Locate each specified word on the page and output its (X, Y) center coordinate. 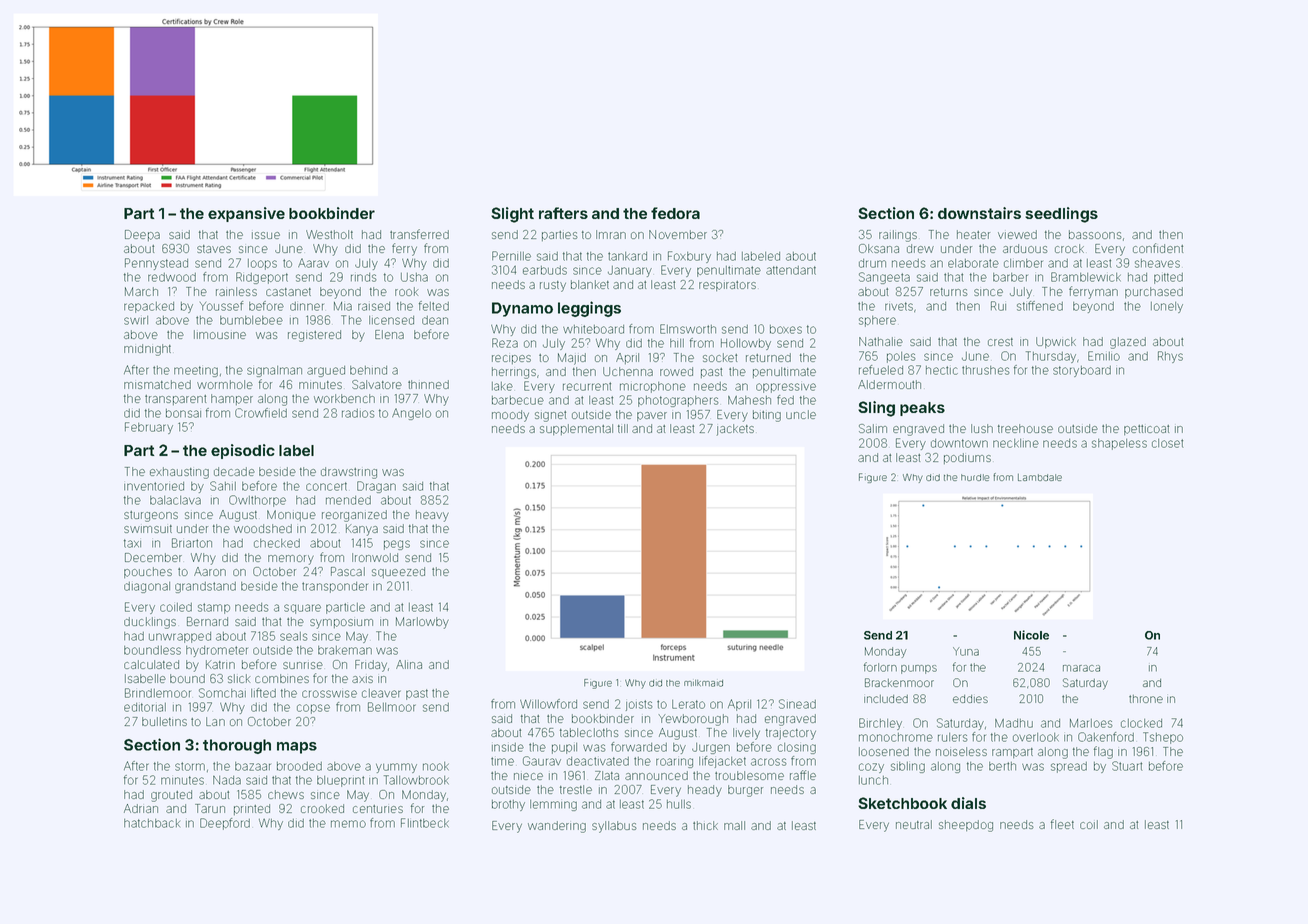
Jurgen (711, 748)
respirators (727, 286)
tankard (627, 256)
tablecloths (589, 732)
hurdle (975, 477)
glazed (1128, 343)
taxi (132, 543)
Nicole (1031, 635)
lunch (873, 780)
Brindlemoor (158, 693)
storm (190, 766)
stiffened (1040, 306)
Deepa (142, 235)
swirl (136, 320)
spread (1069, 767)
